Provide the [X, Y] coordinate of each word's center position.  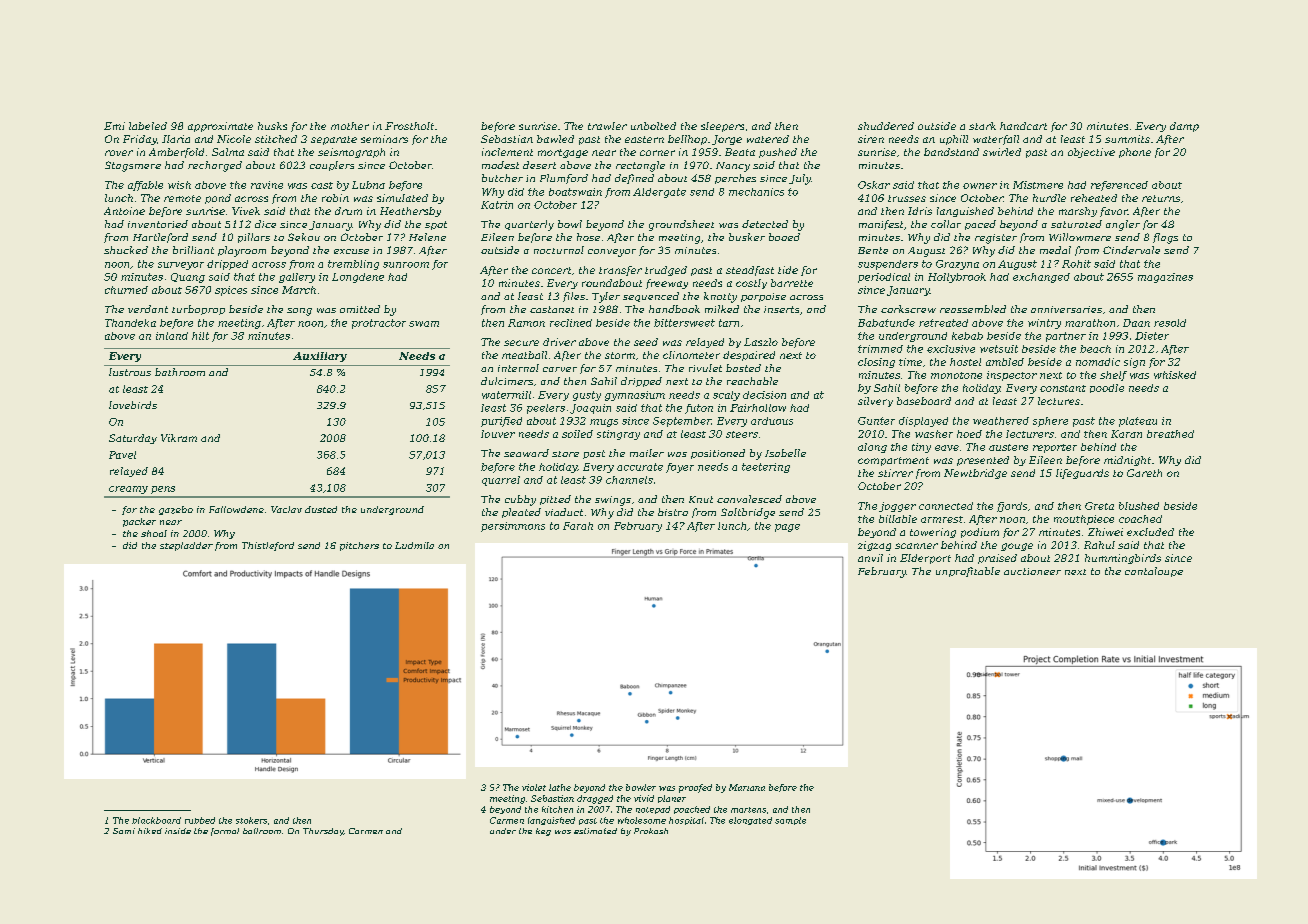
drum [348, 211]
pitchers [359, 546]
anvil [870, 558]
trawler [607, 126]
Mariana [747, 787]
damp [1184, 127]
